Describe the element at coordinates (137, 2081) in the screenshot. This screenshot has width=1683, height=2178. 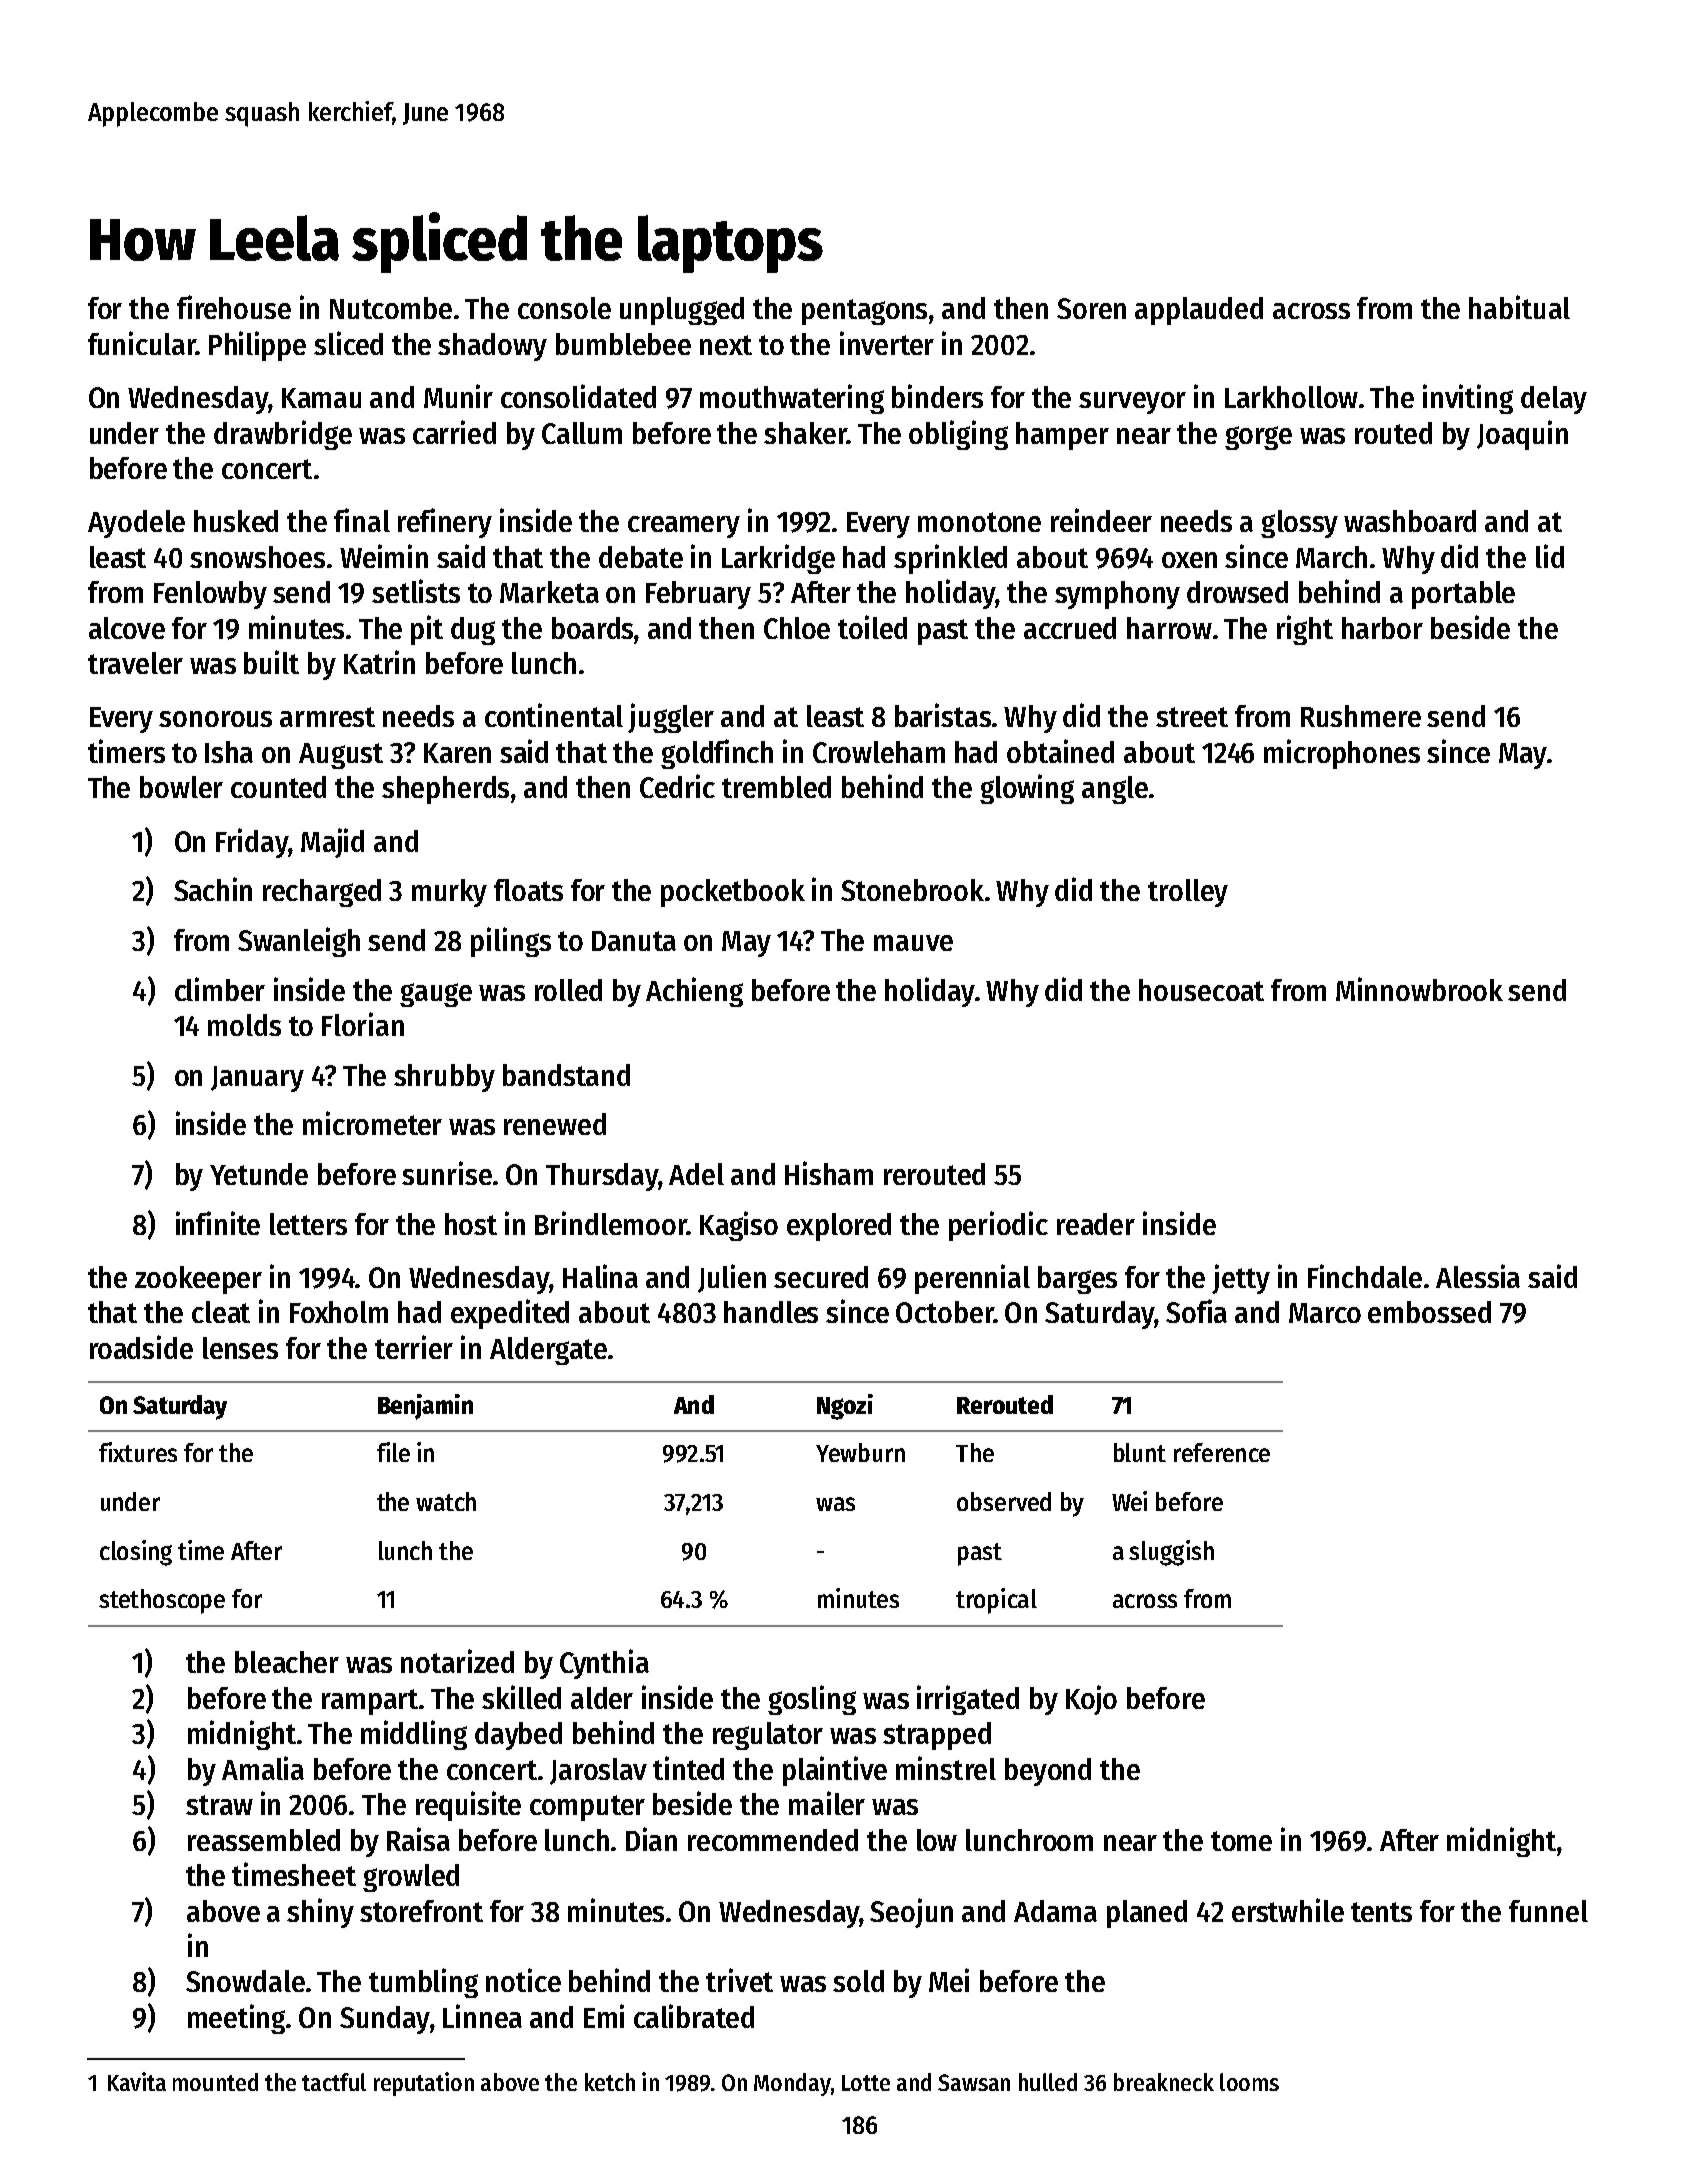
I see `Kavita` at that location.
